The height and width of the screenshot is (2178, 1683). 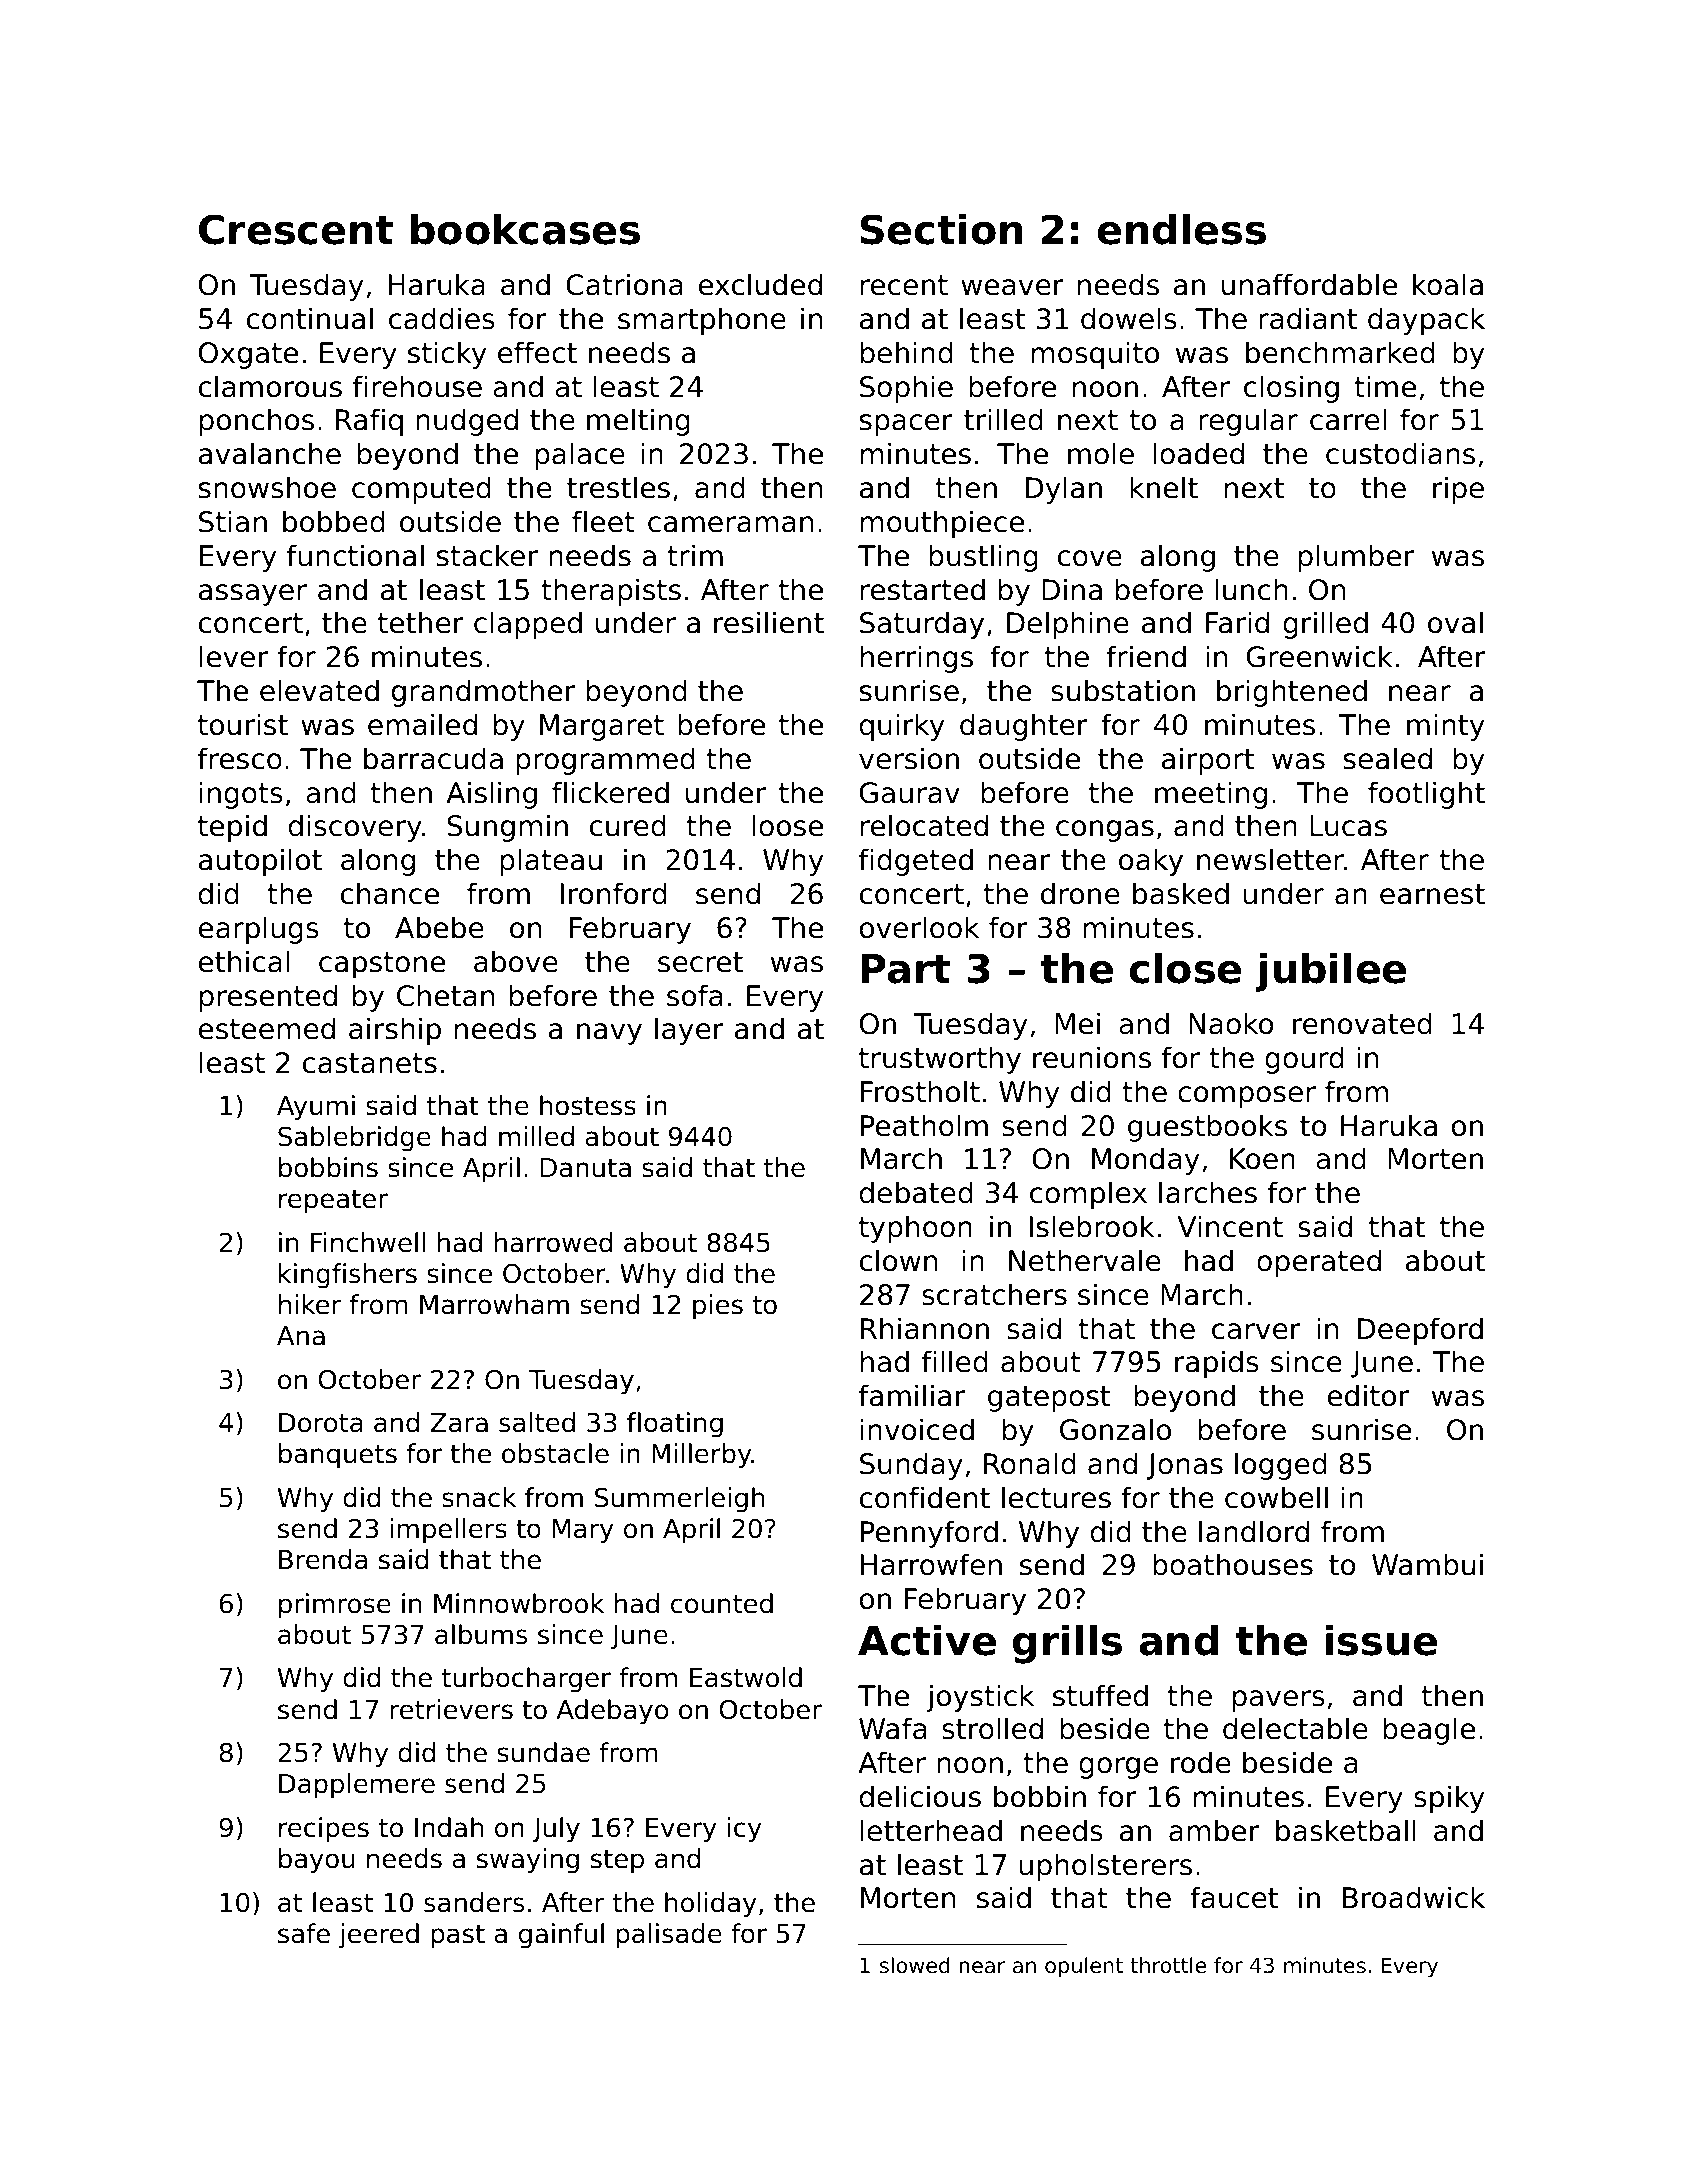 What do you see at coordinates (1118, 1768) in the screenshot?
I see `gorge` at bounding box center [1118, 1768].
